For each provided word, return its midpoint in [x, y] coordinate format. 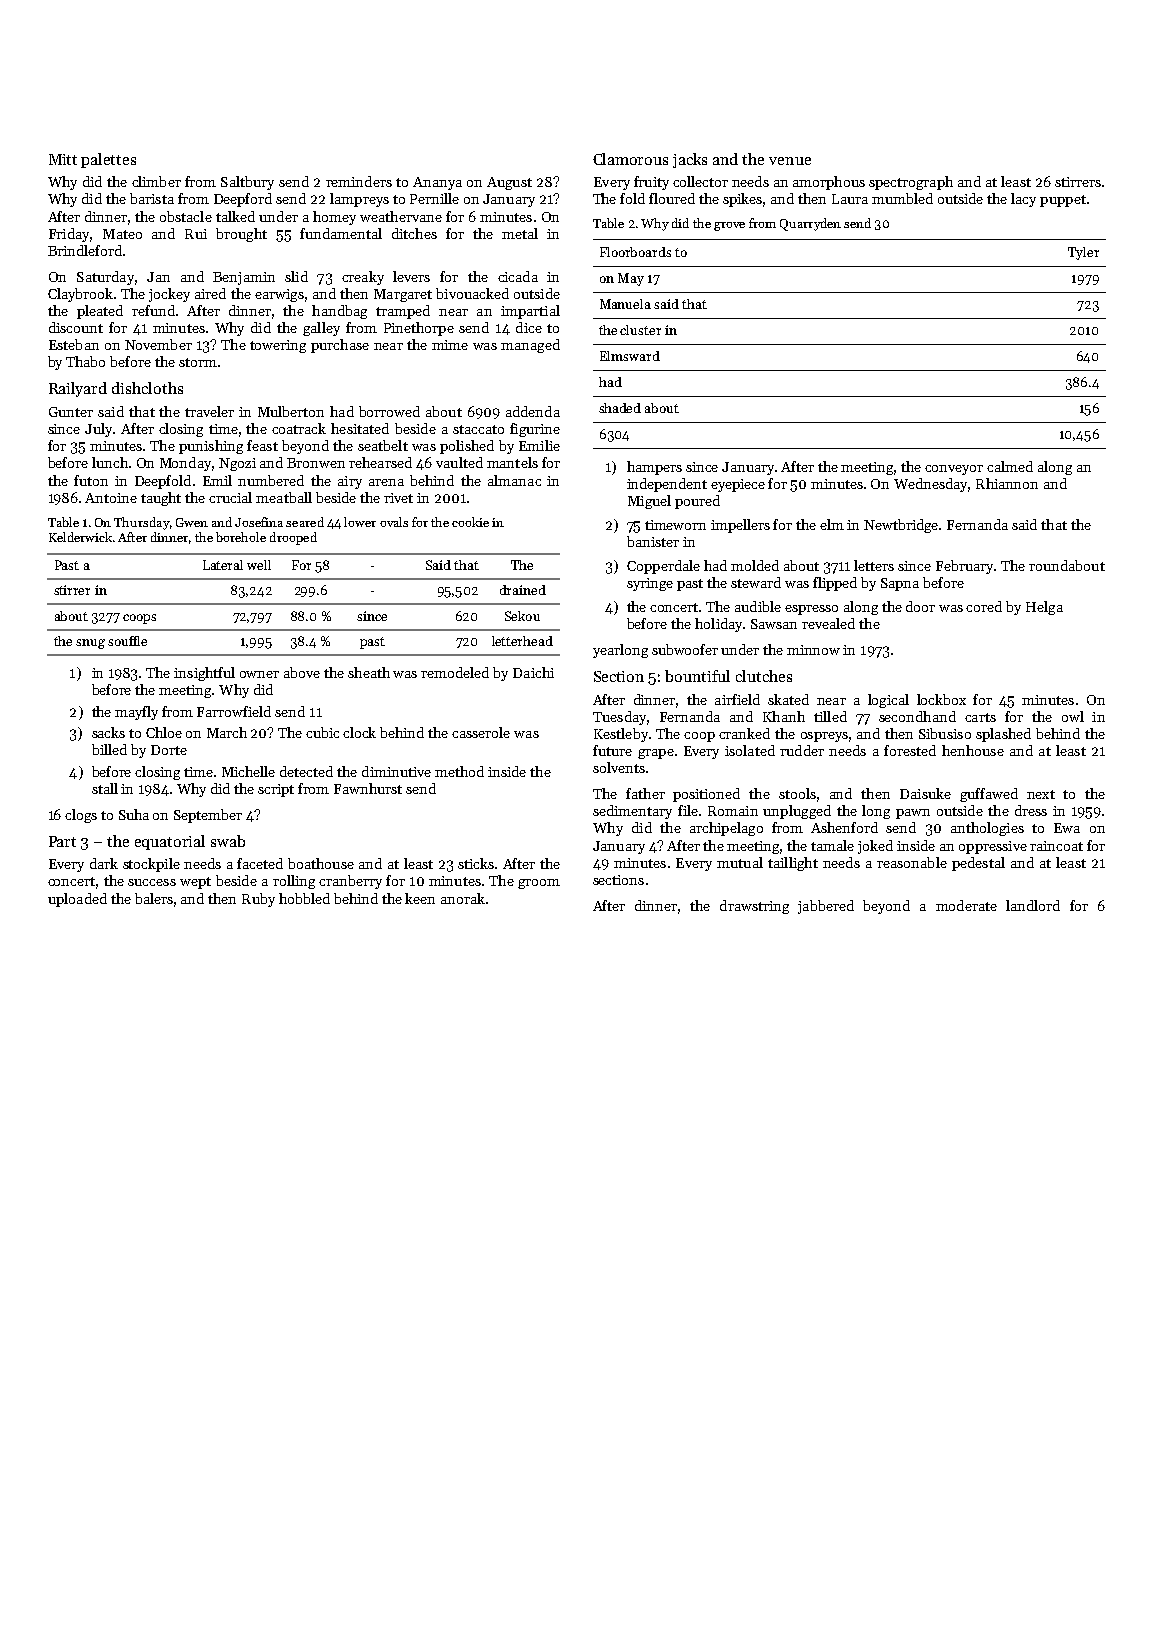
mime [450, 345]
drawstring [754, 907]
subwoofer [685, 649]
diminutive [396, 771]
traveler [209, 411]
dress [1031, 810]
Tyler [1083, 253]
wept [195, 883]
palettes [108, 160]
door [920, 606]
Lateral [223, 565]
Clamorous [630, 159]
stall [105, 788]
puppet [1063, 201]
